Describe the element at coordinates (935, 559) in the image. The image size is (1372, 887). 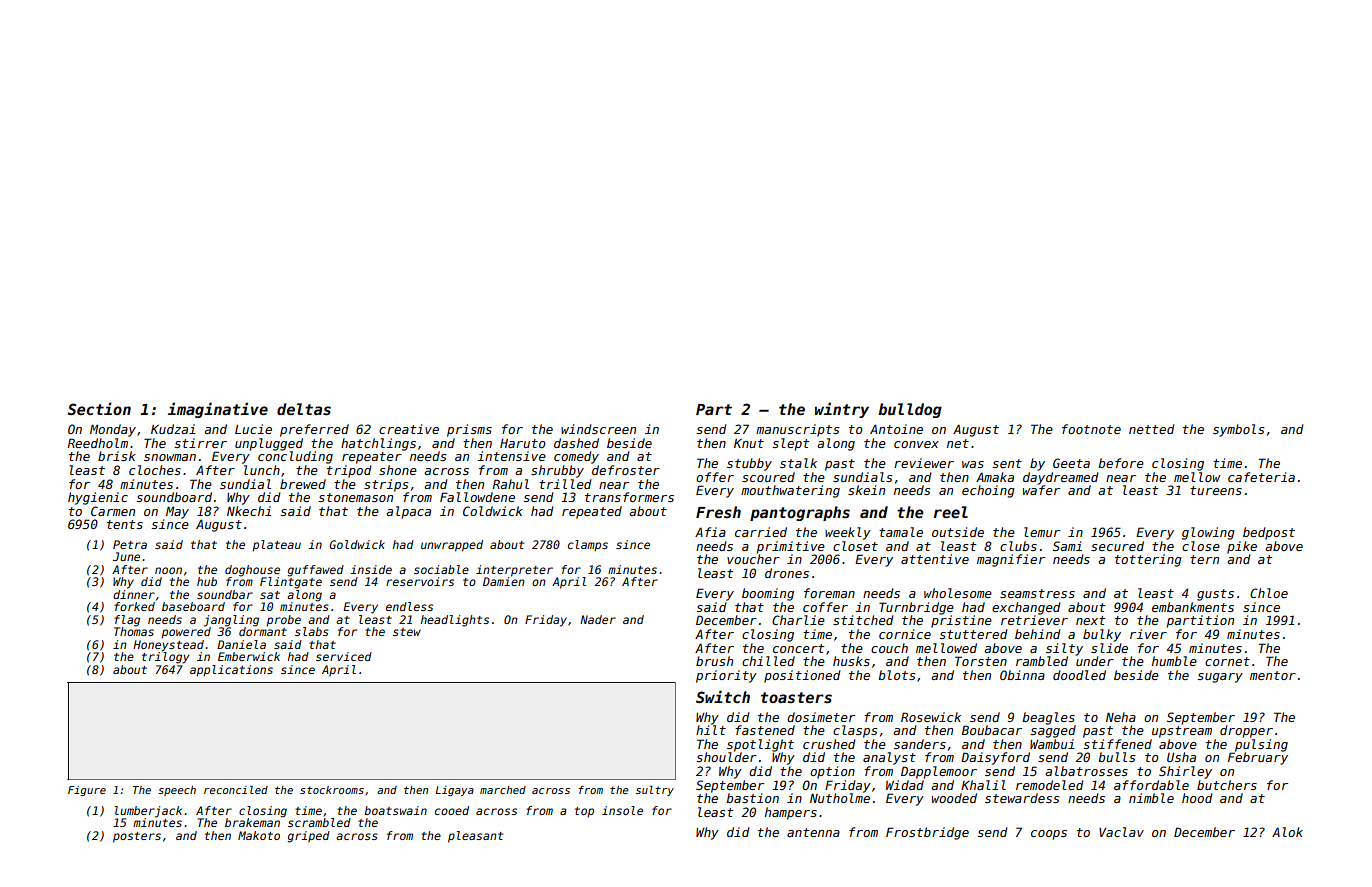
I see `attentive` at that location.
